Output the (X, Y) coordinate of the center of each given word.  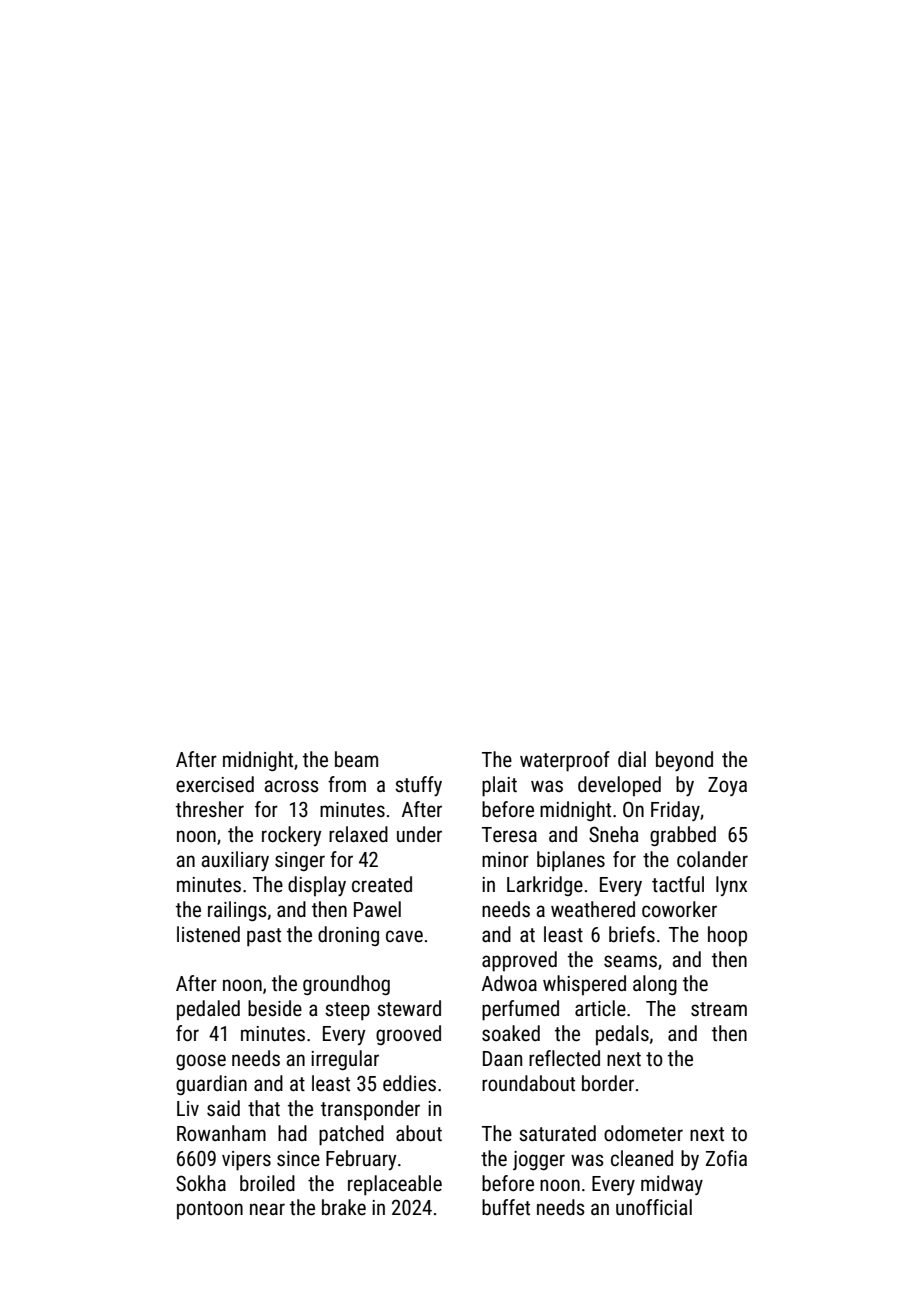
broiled (267, 1183)
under (419, 834)
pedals (622, 1035)
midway (672, 1185)
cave (404, 936)
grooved (408, 1035)
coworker (679, 909)
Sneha (614, 834)
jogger (539, 1160)
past (264, 937)
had (292, 1133)
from (347, 784)
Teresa (509, 835)
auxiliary (235, 861)
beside (275, 1008)
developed (619, 786)
